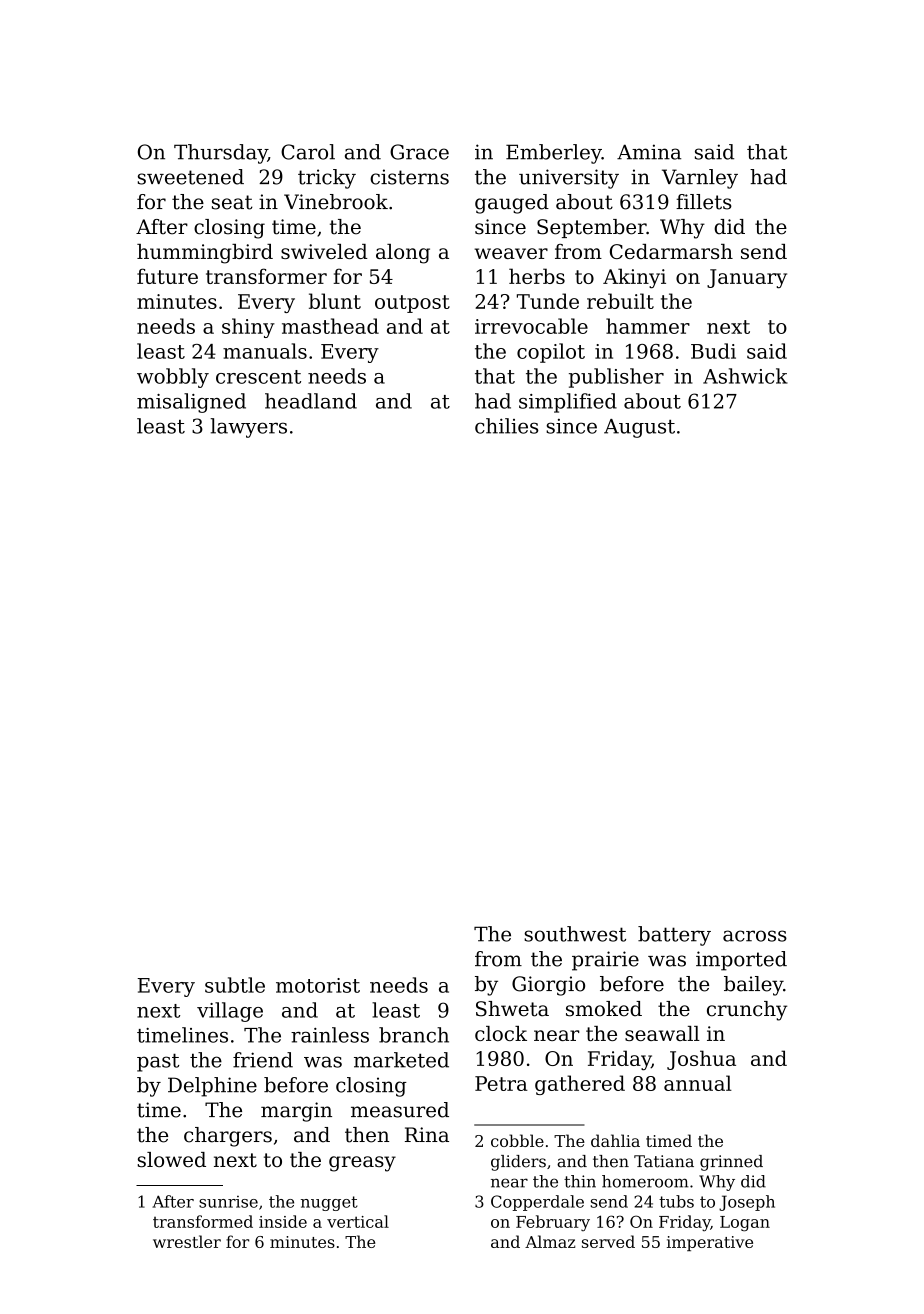  What do you see at coordinates (550, 1241) in the page?
I see `Almaz` at bounding box center [550, 1241].
